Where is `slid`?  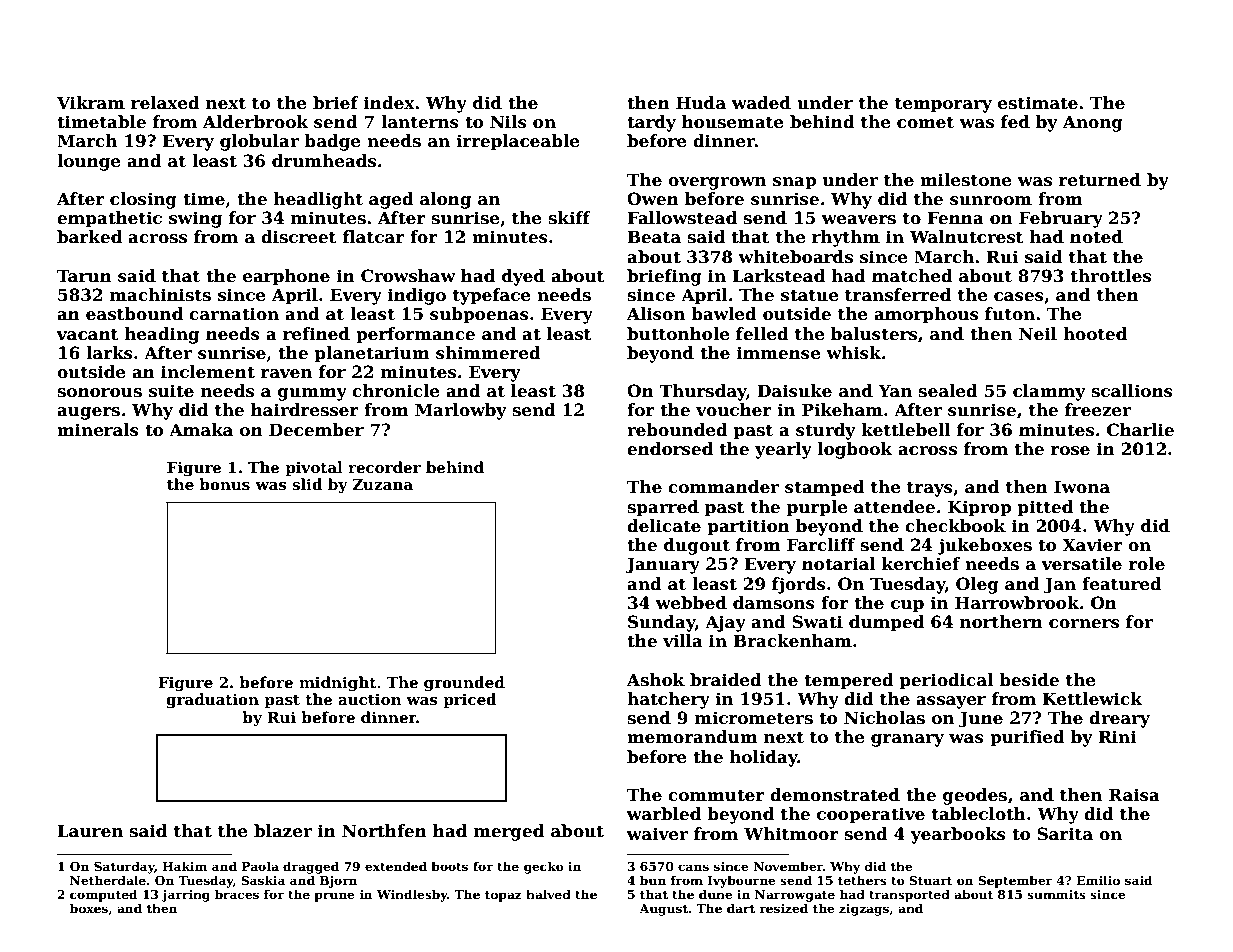 slid is located at coordinates (307, 484).
